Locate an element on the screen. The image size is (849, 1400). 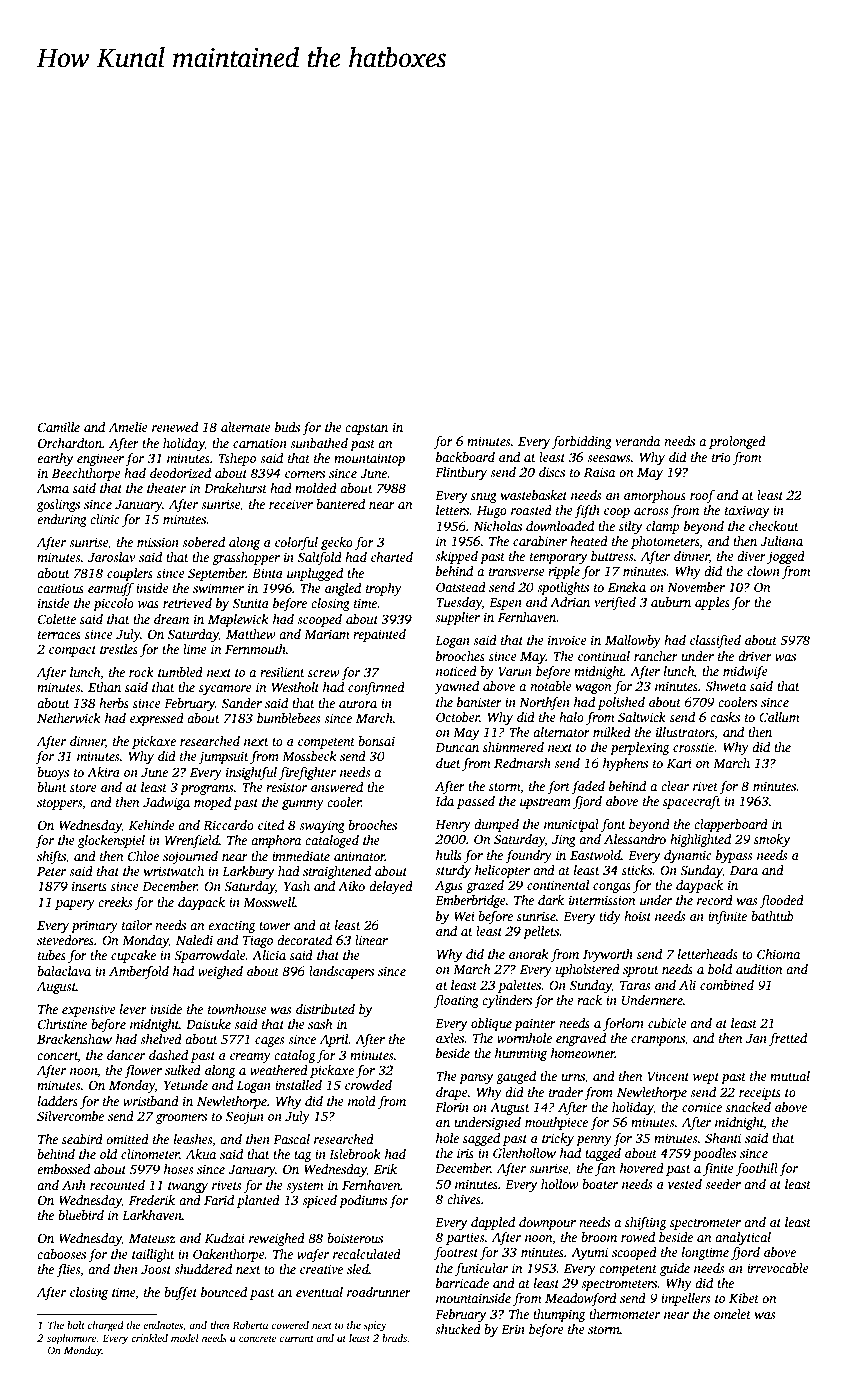
flooded is located at coordinates (782, 901).
